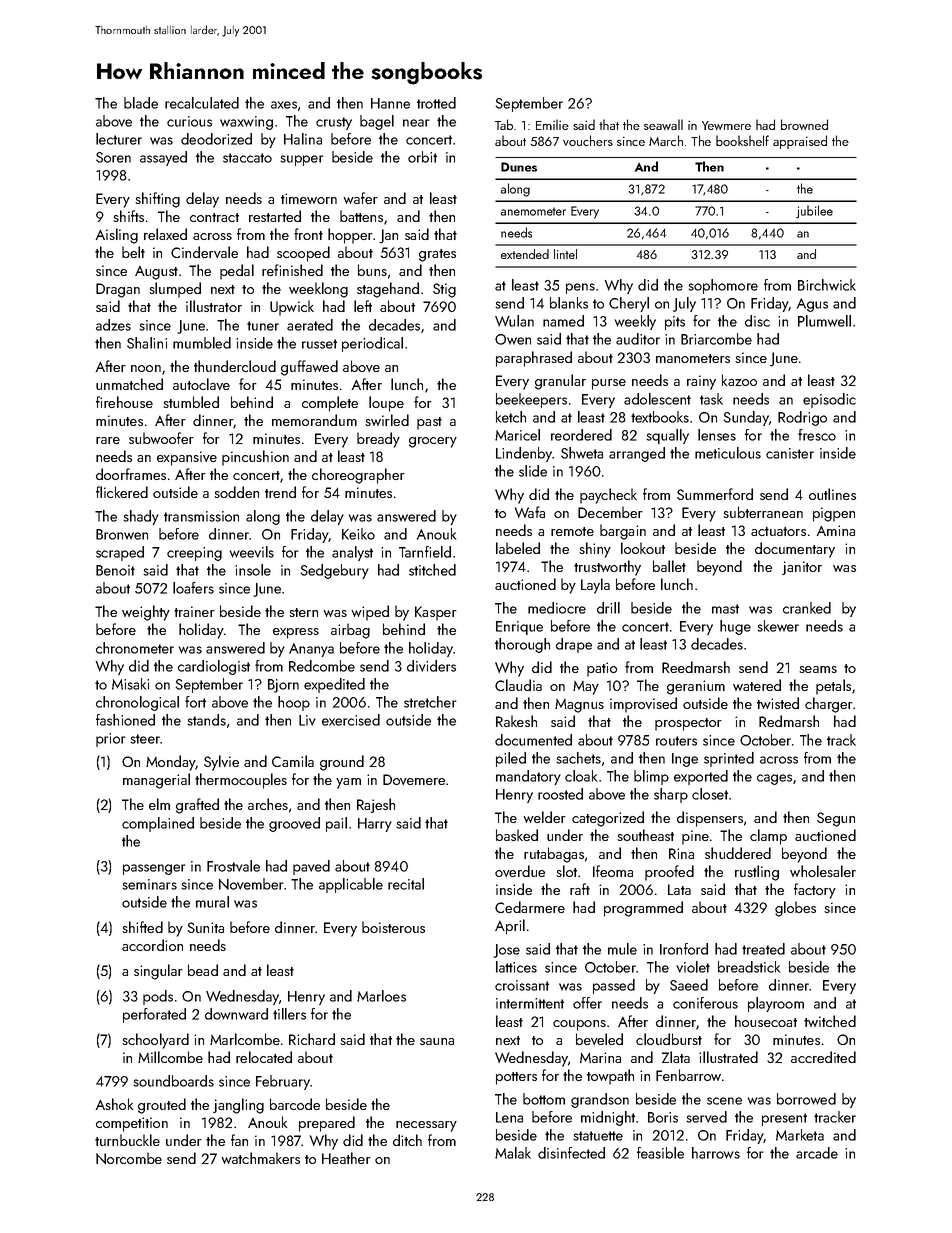 The width and height of the screenshot is (952, 1233). I want to click on analyst, so click(352, 553).
